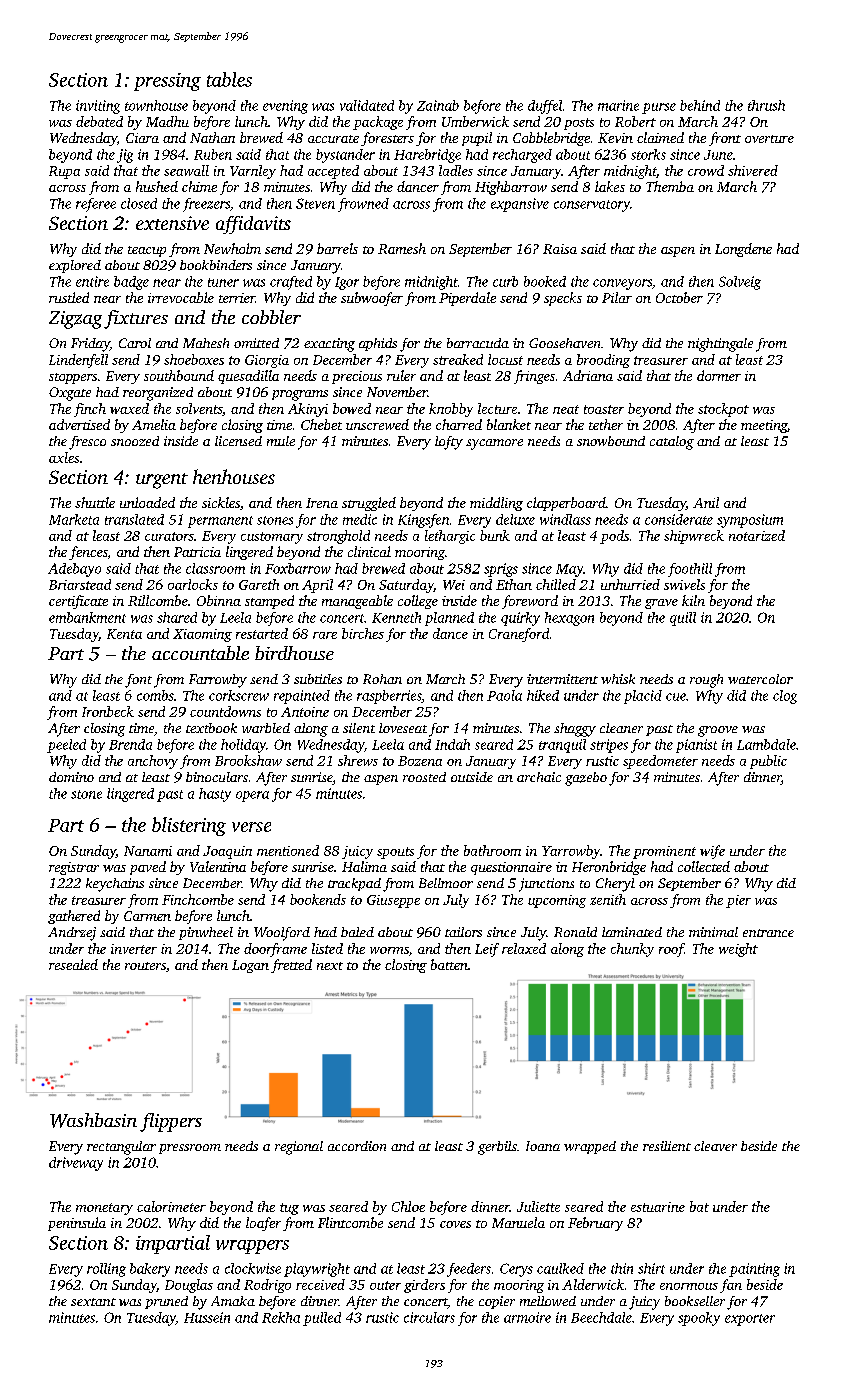 The image size is (849, 1400). I want to click on Bellmoor, so click(446, 883).
